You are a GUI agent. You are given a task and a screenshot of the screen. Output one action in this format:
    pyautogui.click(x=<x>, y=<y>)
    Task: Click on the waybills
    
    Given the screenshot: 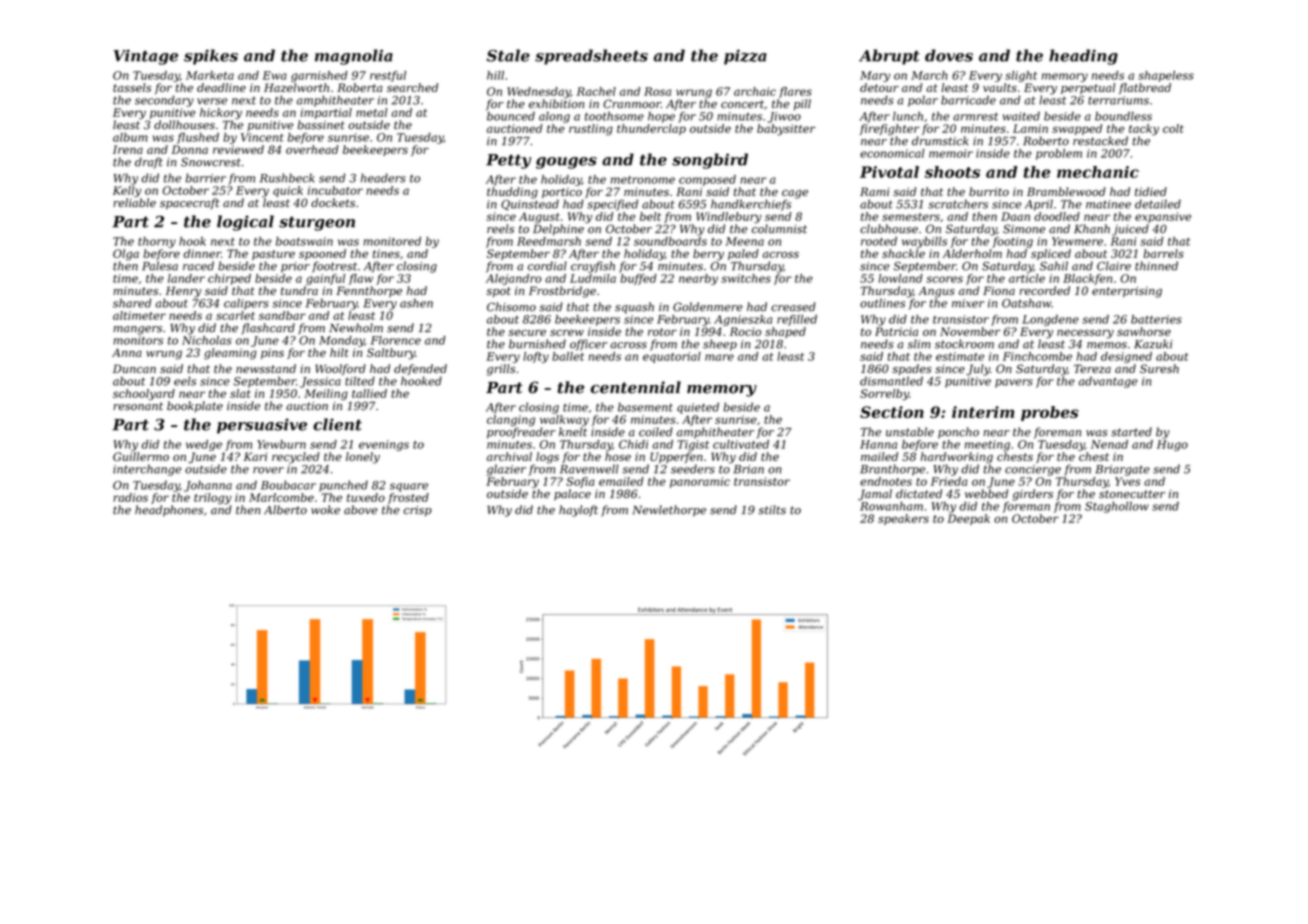 What is the action you would take?
    pyautogui.click(x=924, y=242)
